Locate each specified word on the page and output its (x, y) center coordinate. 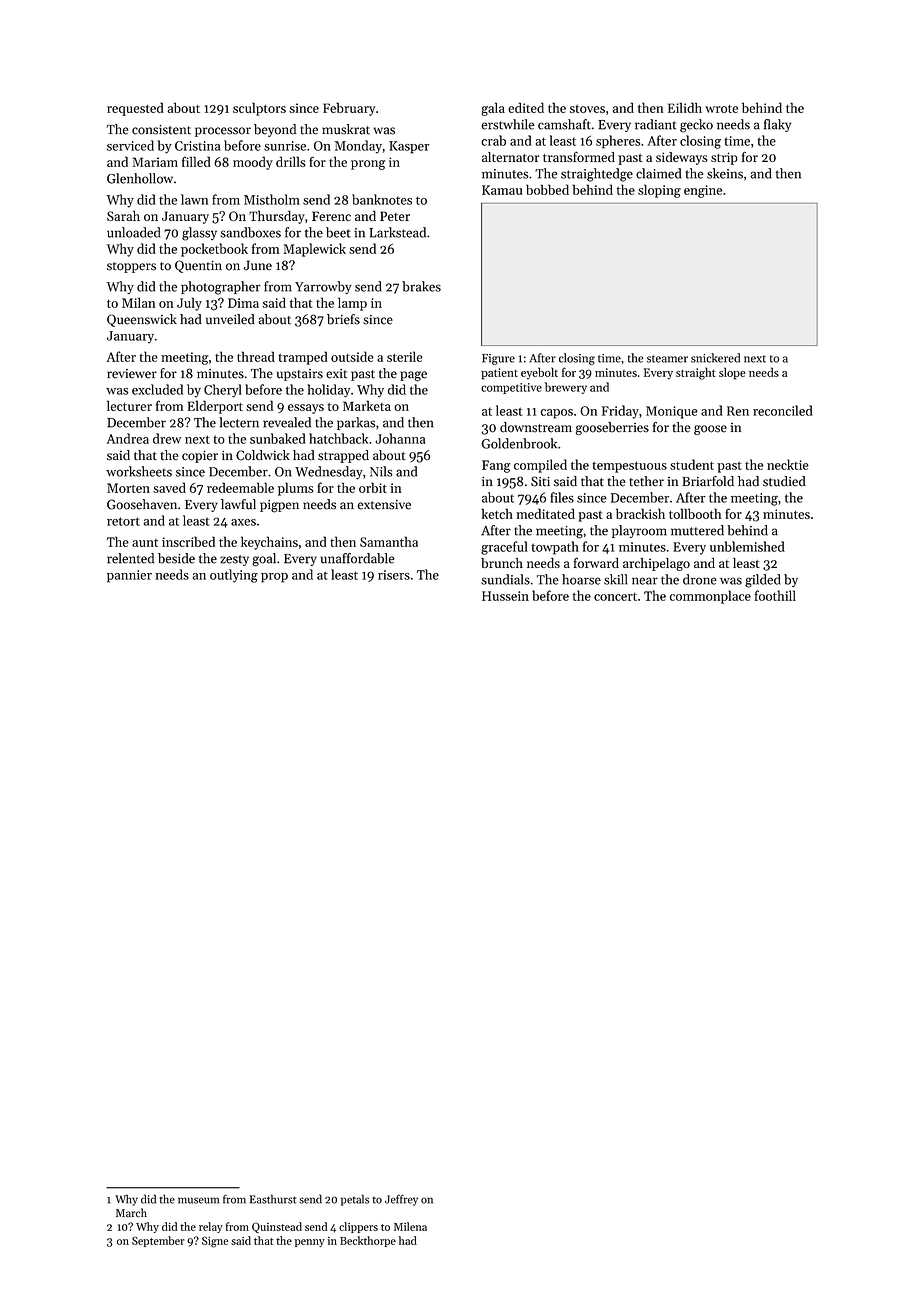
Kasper (409, 147)
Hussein (505, 596)
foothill (775, 595)
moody (253, 163)
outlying (234, 576)
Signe (215, 1242)
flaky (777, 125)
